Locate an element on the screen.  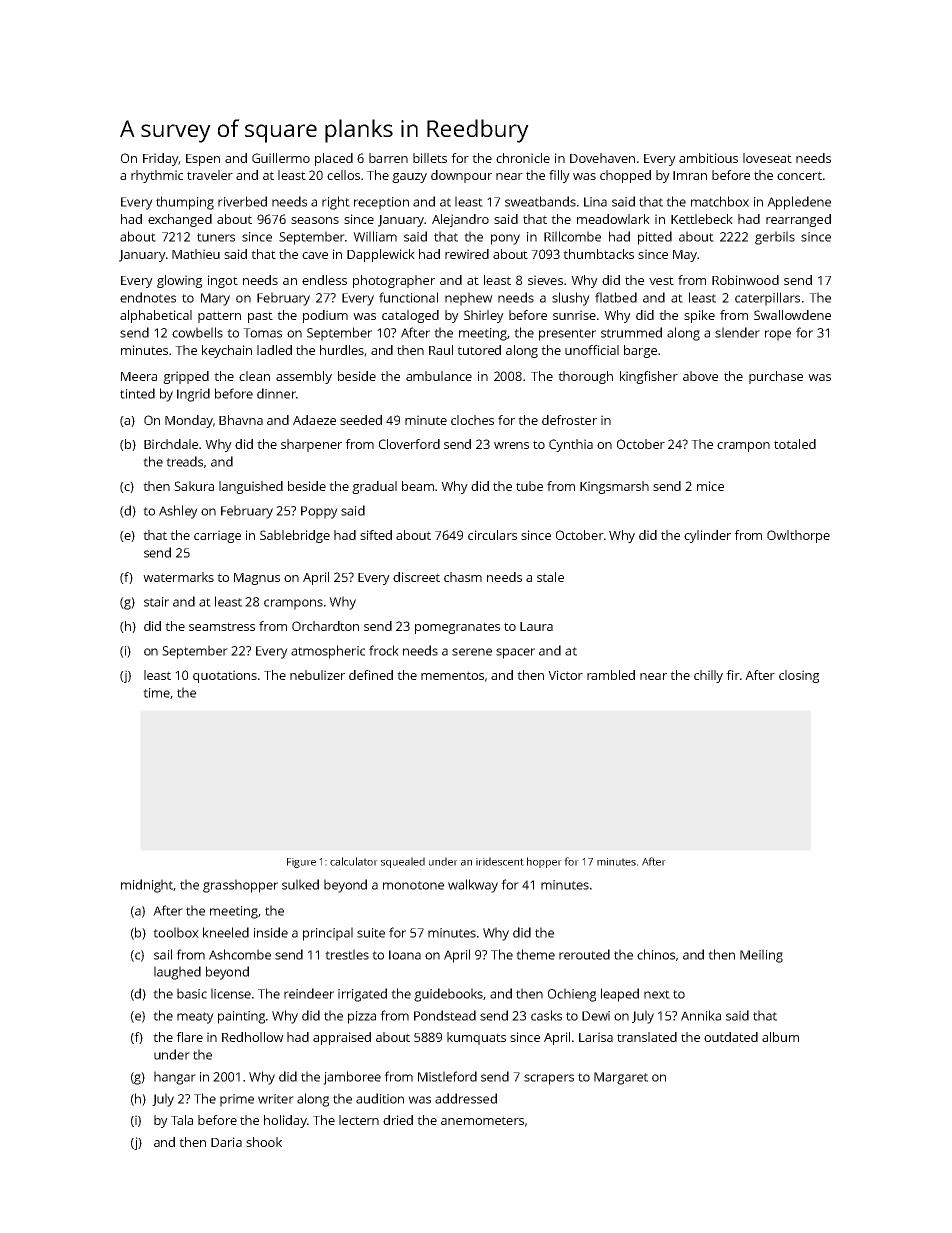
Kingsmarsh is located at coordinates (614, 487).
